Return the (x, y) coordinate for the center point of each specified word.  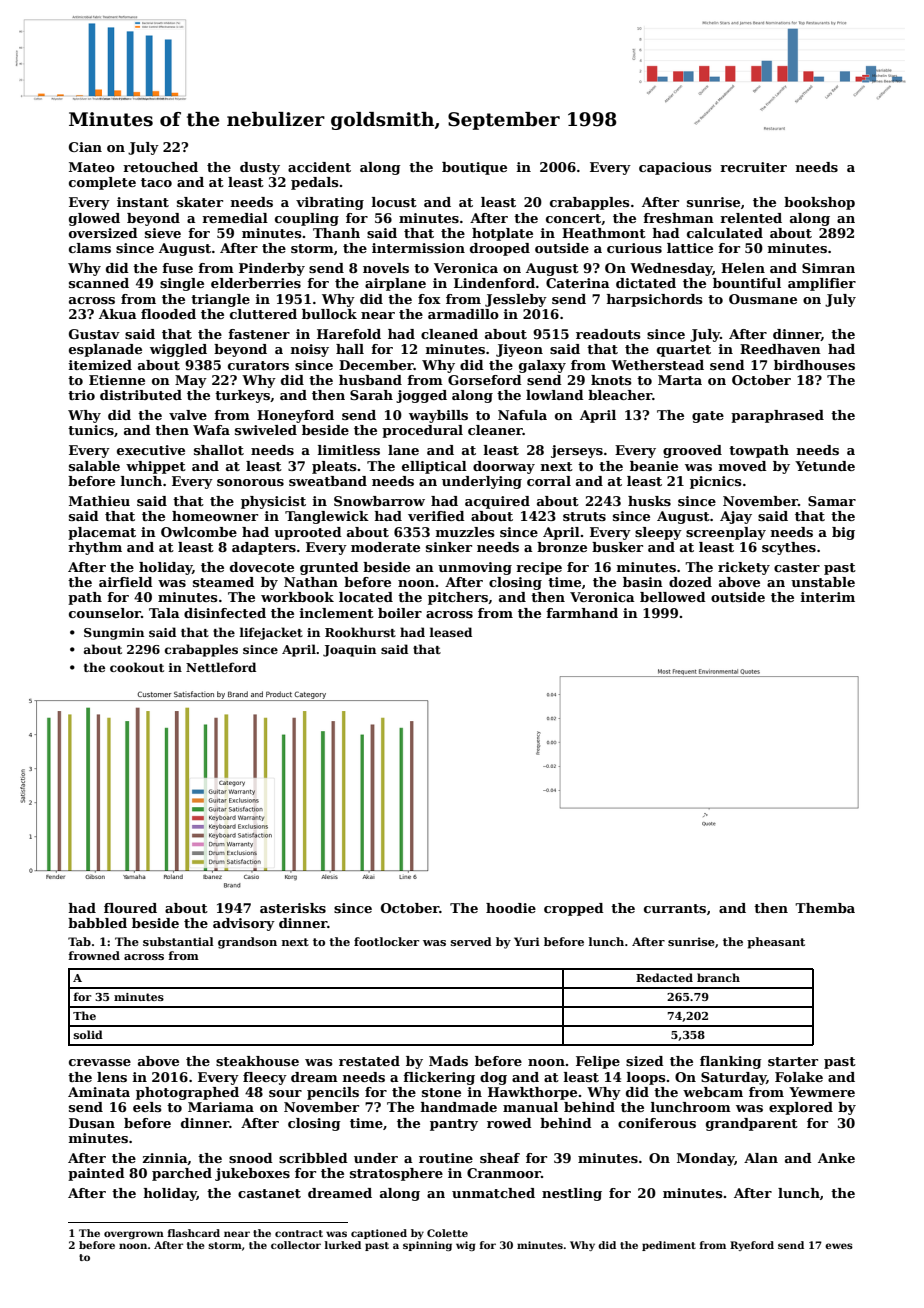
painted (96, 1174)
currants (675, 908)
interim (828, 597)
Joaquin (349, 651)
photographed (187, 1093)
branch (718, 977)
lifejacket (271, 633)
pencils (333, 1093)
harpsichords (655, 300)
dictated (646, 283)
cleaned (449, 334)
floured (130, 908)
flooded (168, 314)
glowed (94, 219)
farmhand (582, 613)
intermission (418, 248)
